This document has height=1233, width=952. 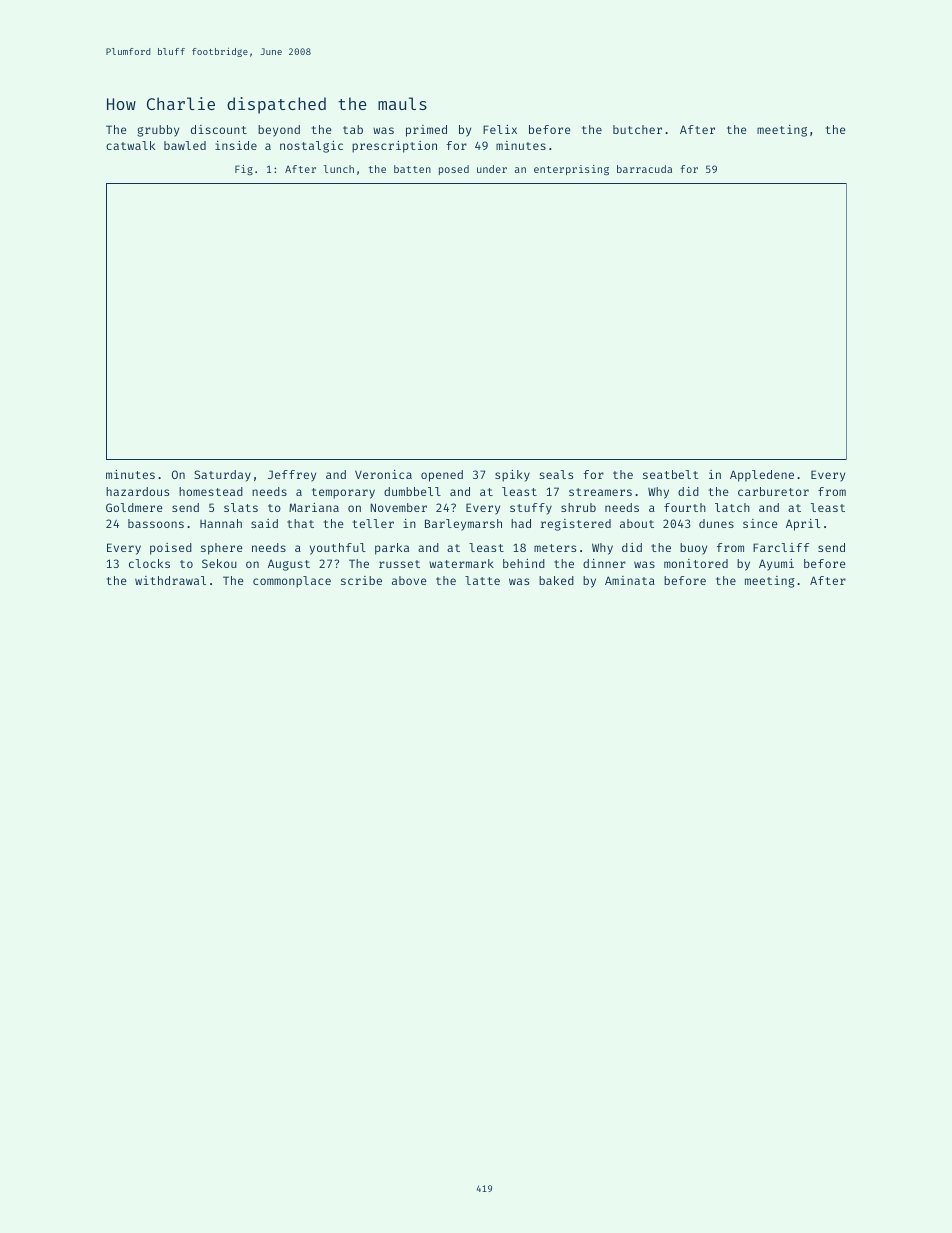 I want to click on Veronica, so click(x=383, y=474).
